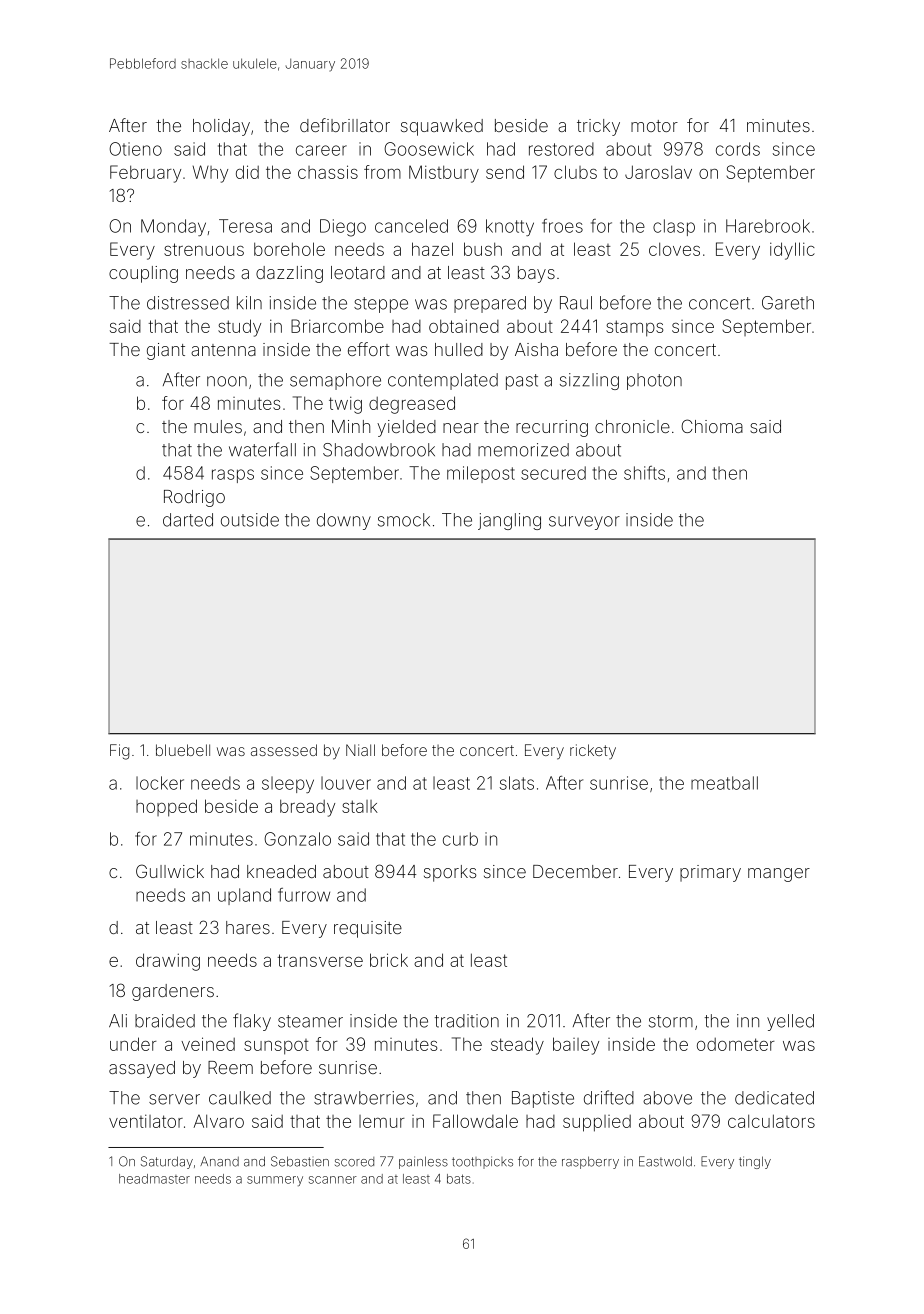 The width and height of the document is (924, 1314). I want to click on cloves, so click(674, 249).
